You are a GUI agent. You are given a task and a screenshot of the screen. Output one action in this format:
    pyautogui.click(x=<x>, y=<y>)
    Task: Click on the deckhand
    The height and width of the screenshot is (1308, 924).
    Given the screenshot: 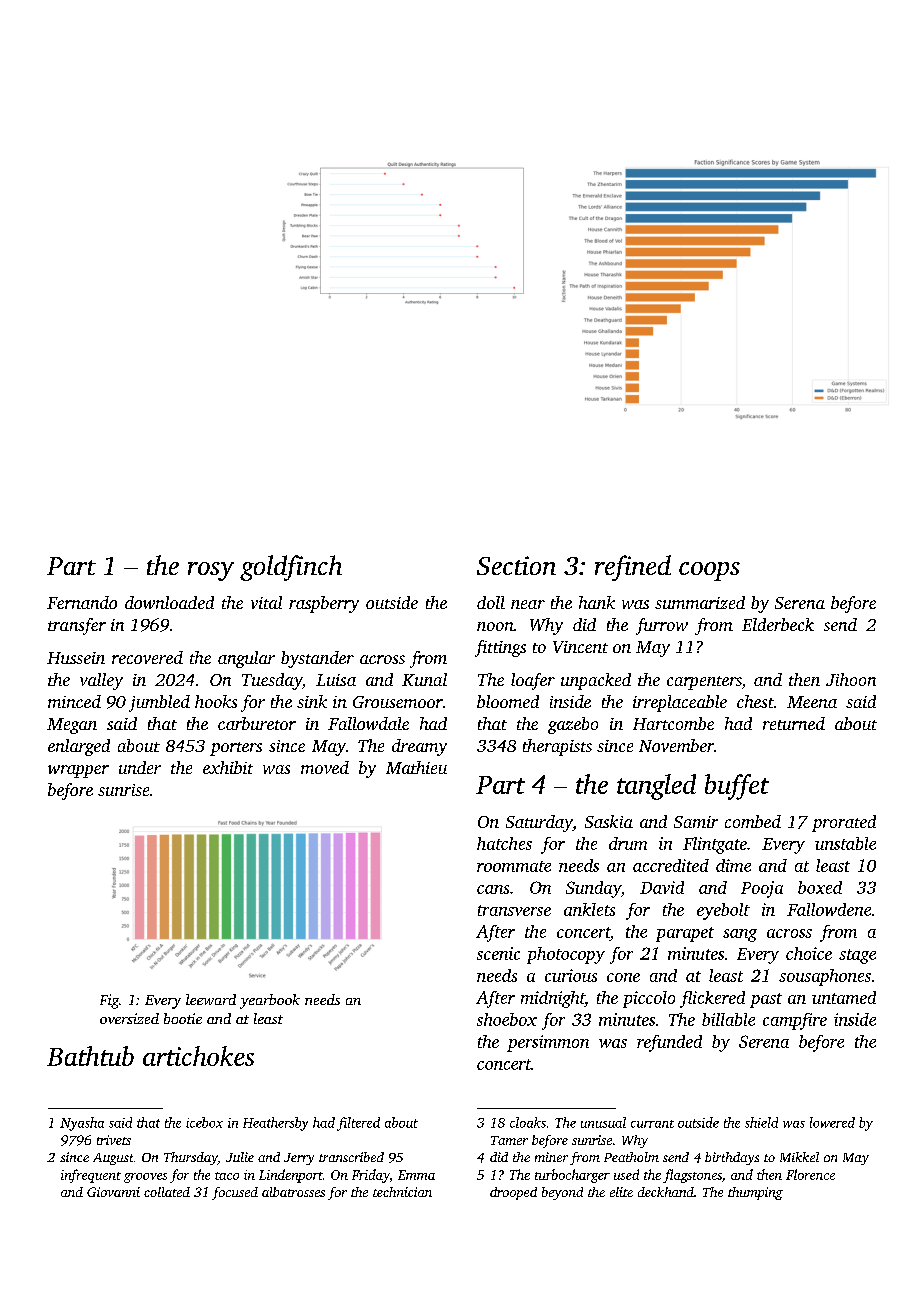 What is the action you would take?
    pyautogui.click(x=666, y=1192)
